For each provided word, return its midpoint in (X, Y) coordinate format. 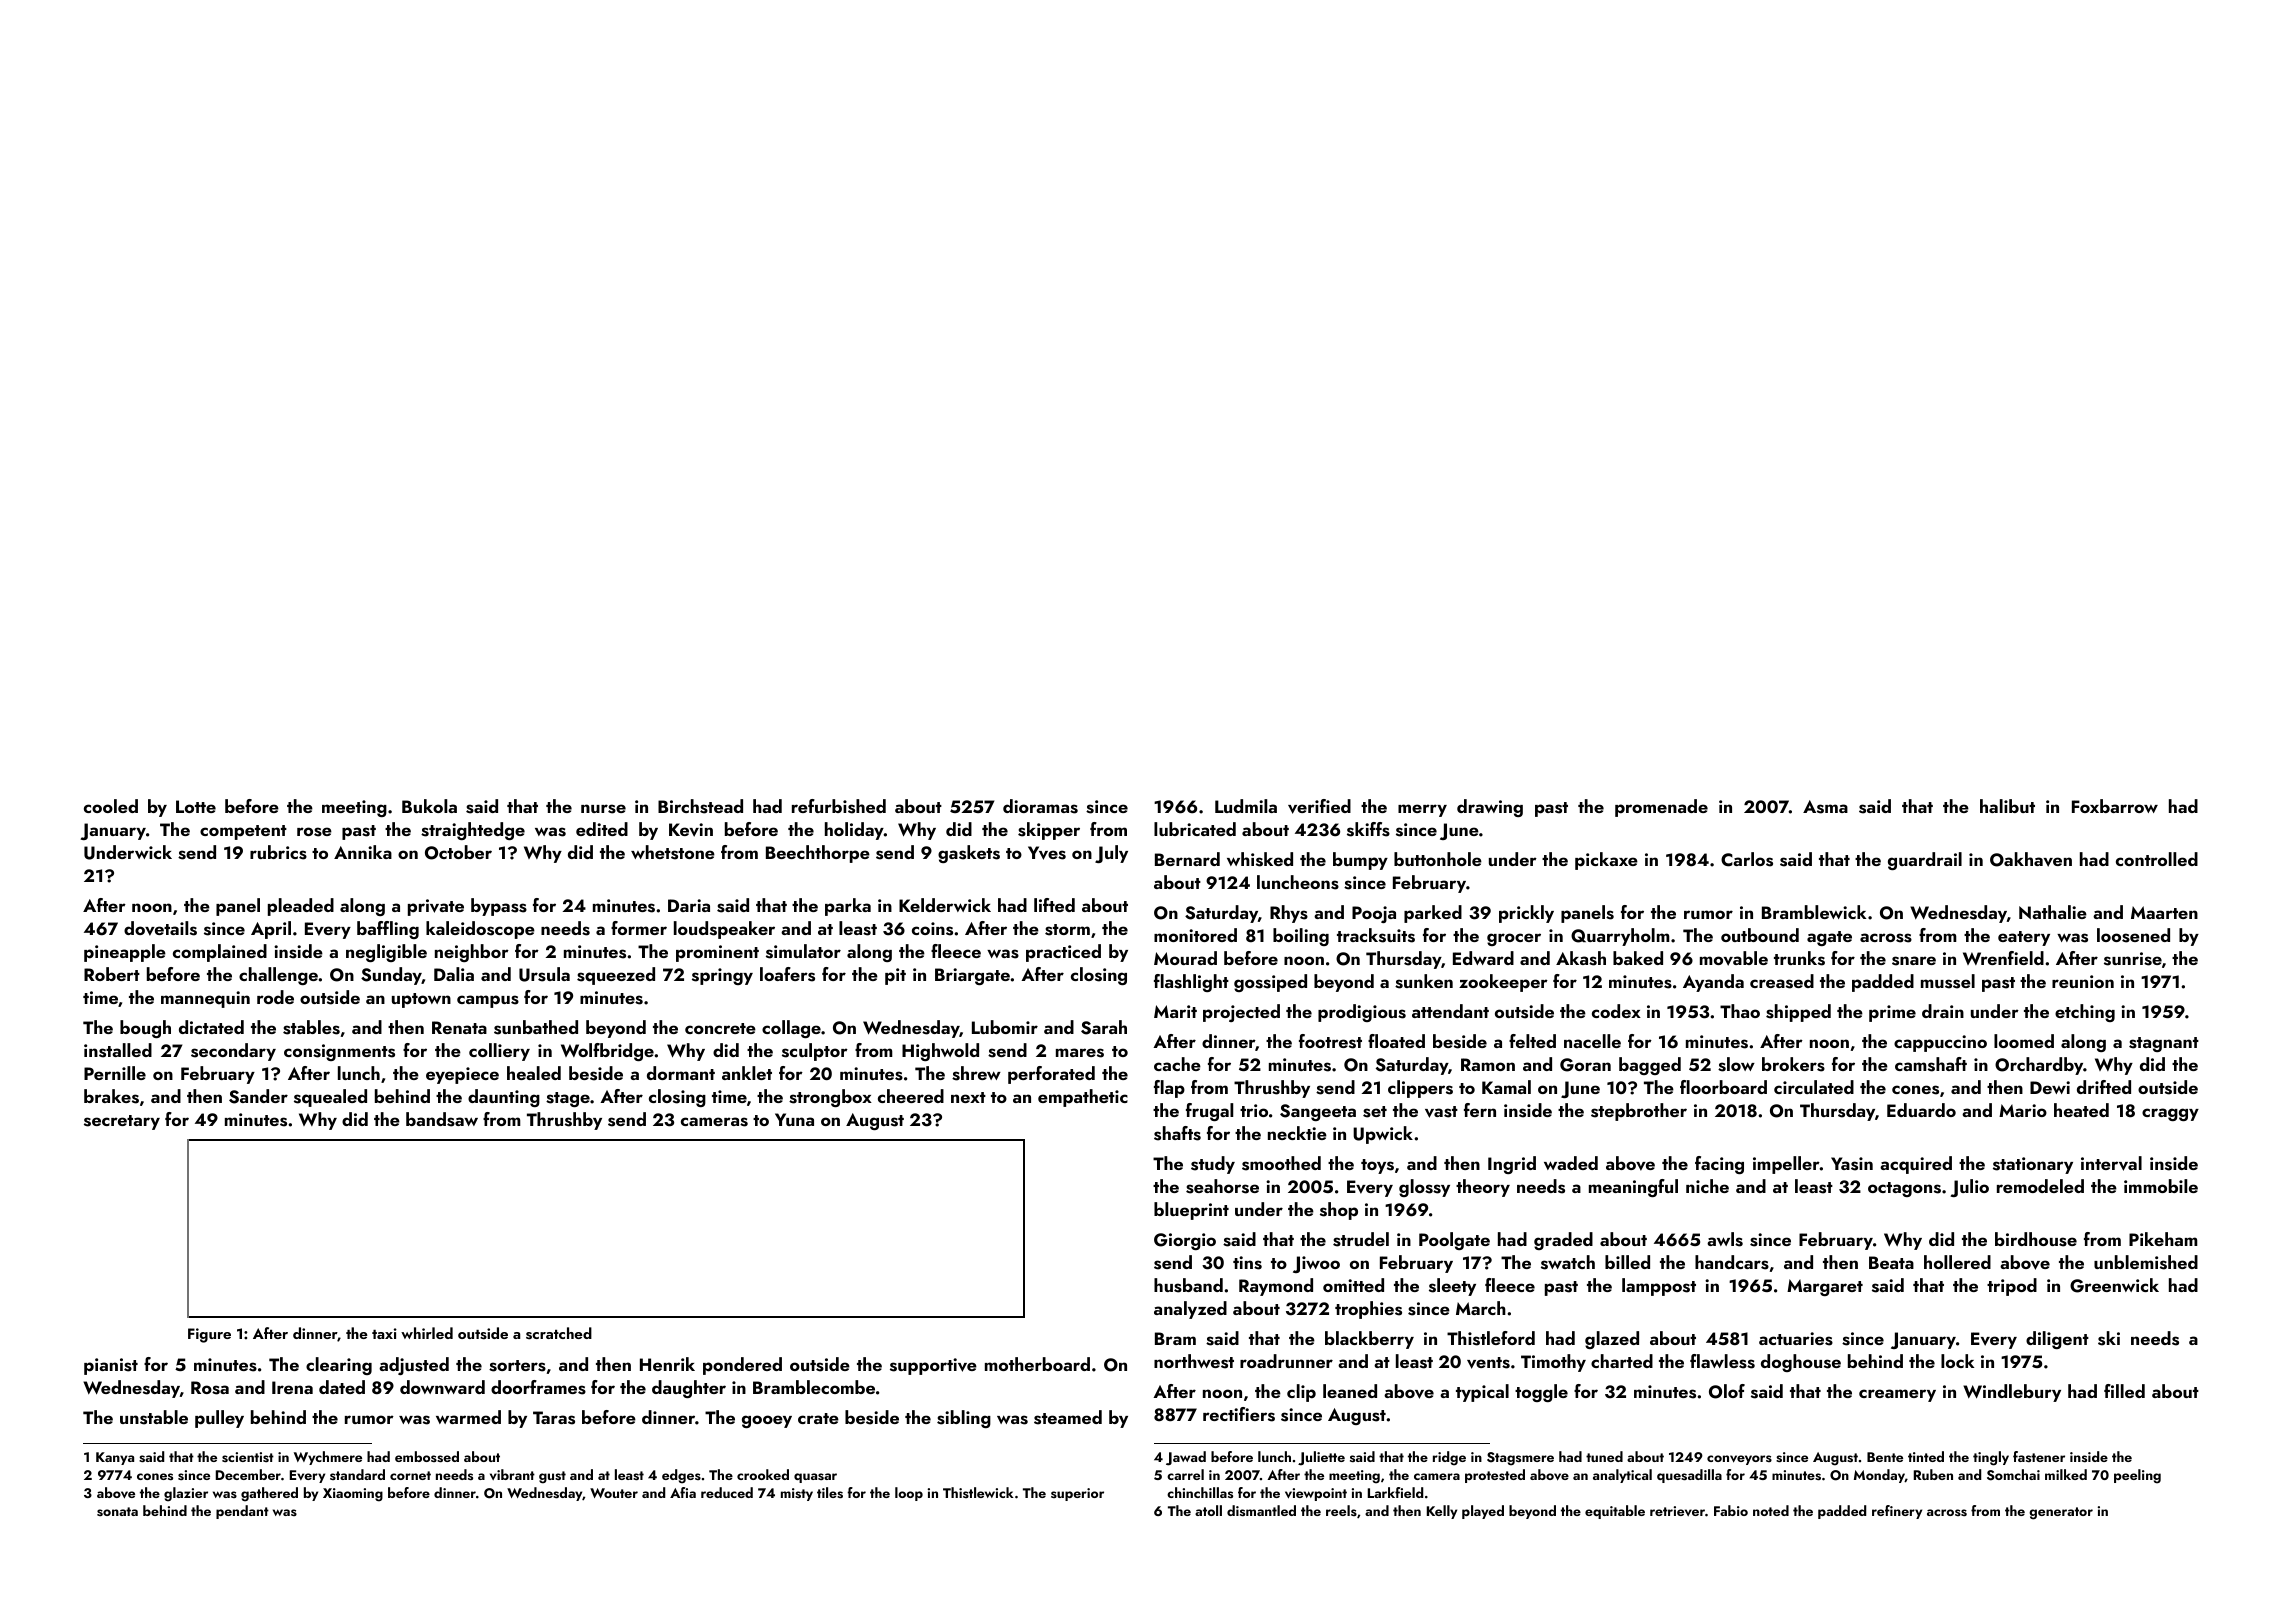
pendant (242, 1512)
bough (145, 1029)
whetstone (673, 852)
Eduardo (1921, 1110)
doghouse (1801, 1363)
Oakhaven (2031, 859)
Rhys (1289, 914)
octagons (1904, 1189)
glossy (1424, 1188)
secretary (122, 1122)
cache (1177, 1064)
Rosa (210, 1388)
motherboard (1037, 1364)
